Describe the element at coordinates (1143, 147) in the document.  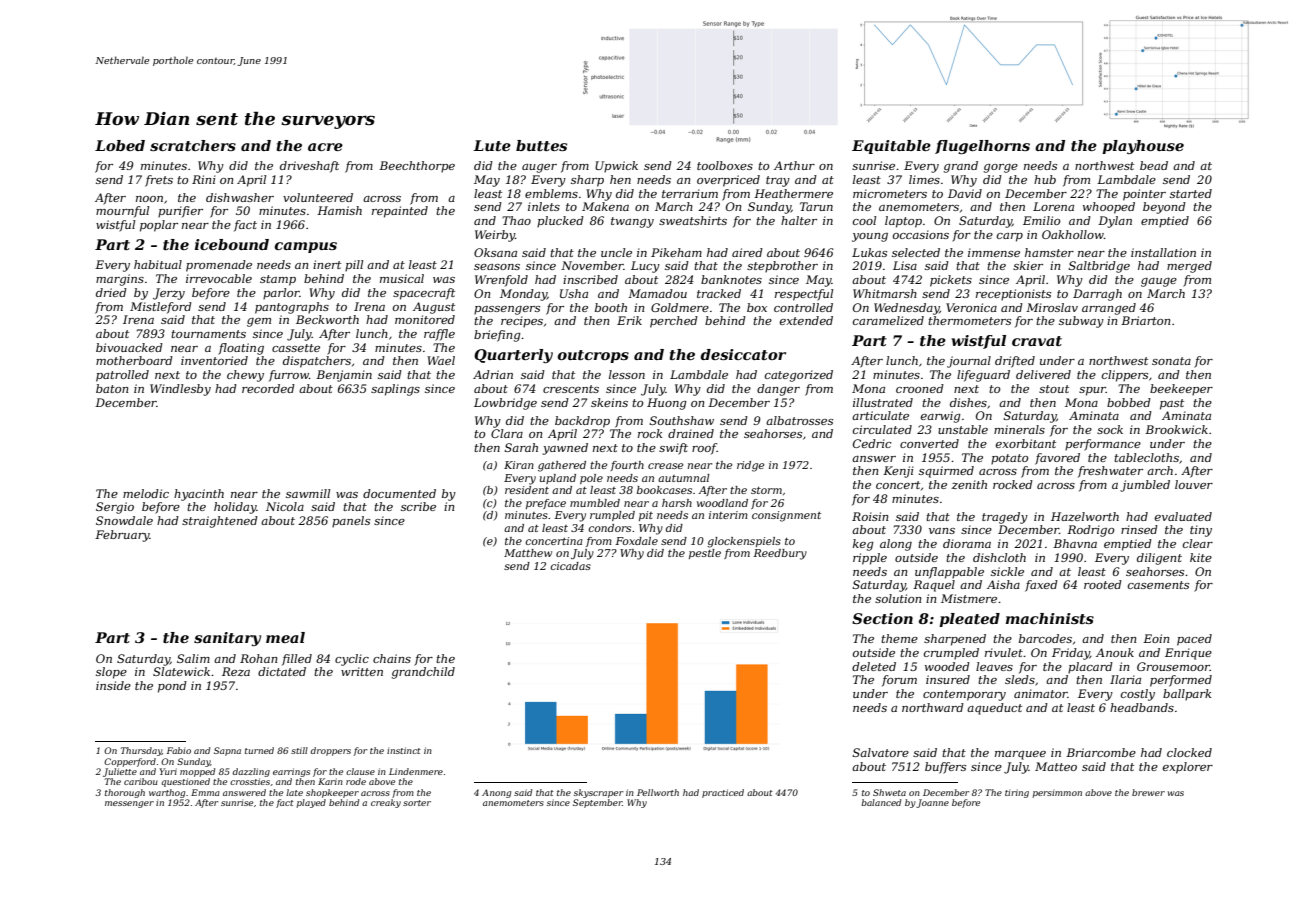
I see `playhouse` at that location.
